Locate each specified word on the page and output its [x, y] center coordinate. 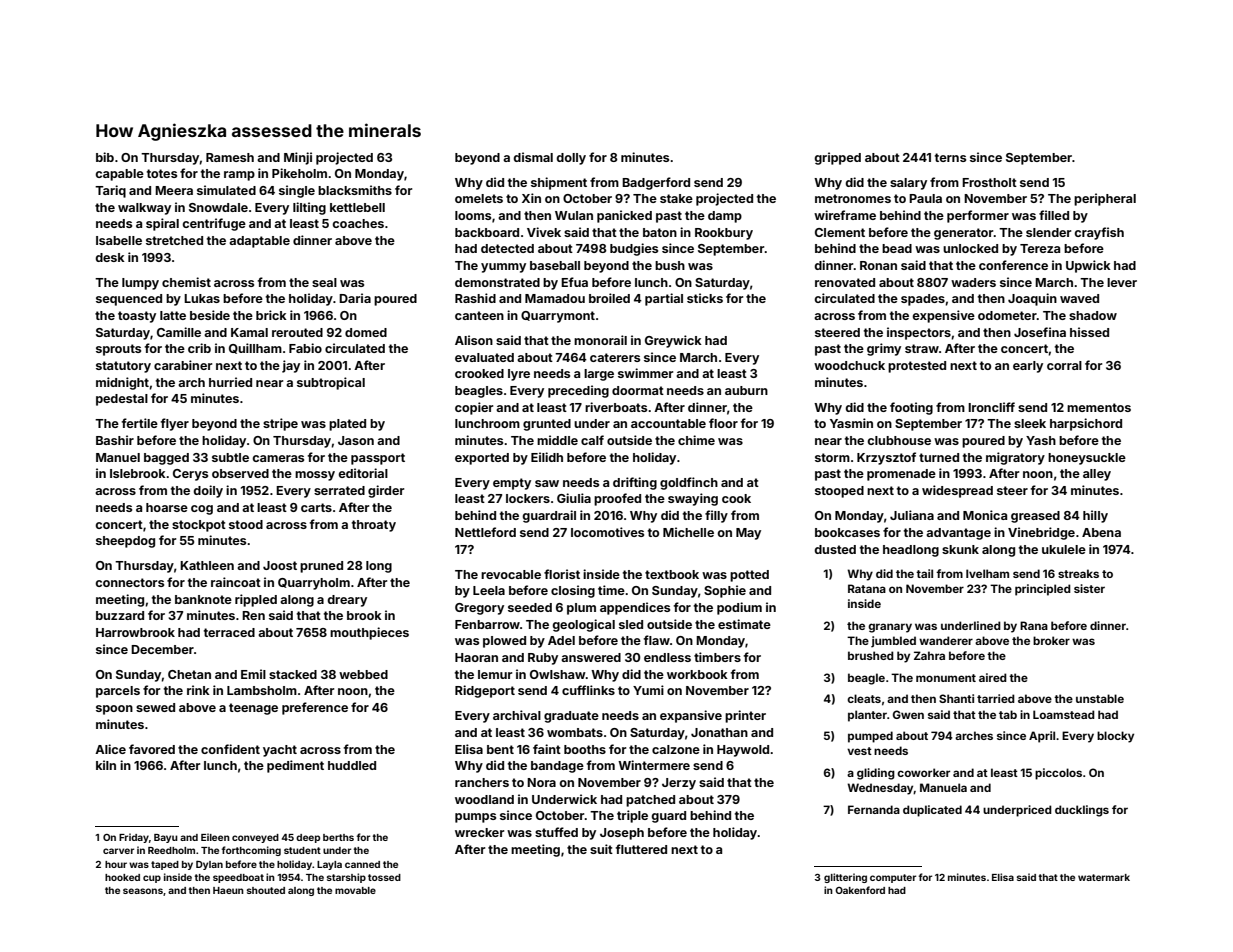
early [1028, 367]
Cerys [190, 475]
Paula [925, 198]
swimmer [645, 373]
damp [725, 217]
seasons [143, 891]
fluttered [641, 849]
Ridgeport [485, 691]
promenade [901, 475]
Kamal [249, 332]
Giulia [574, 498]
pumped [870, 737]
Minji [298, 158]
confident [230, 749]
